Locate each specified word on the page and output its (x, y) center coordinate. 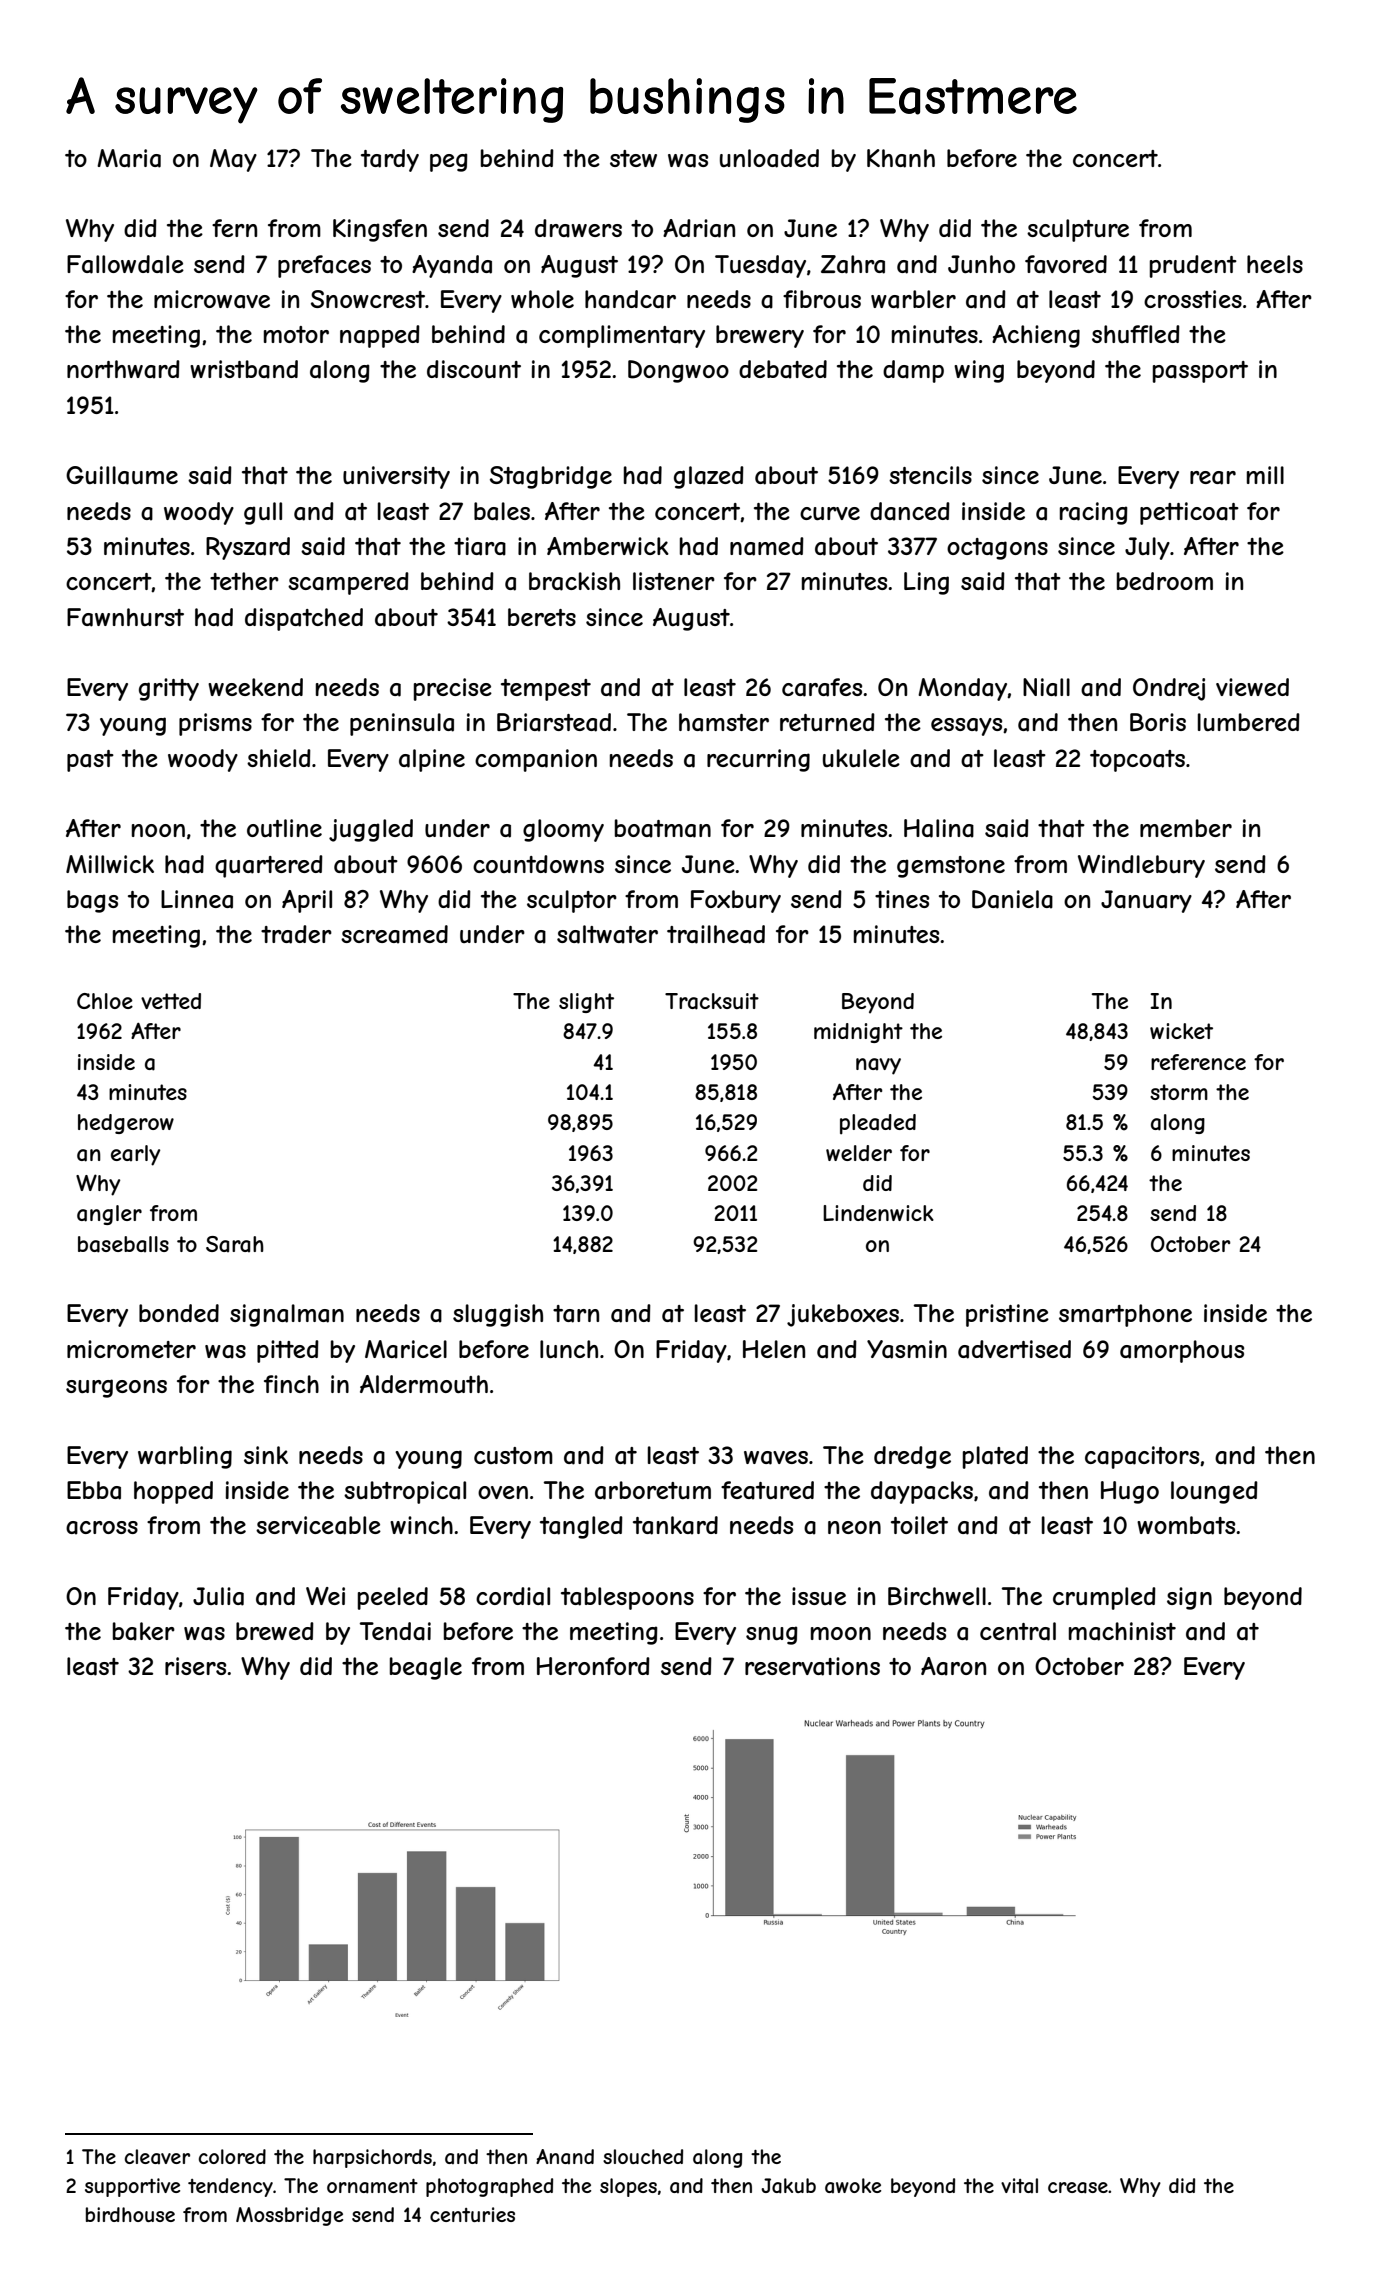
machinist (1122, 1631)
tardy (390, 160)
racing (1094, 513)
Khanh (901, 158)
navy (878, 1066)
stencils (930, 475)
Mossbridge (289, 2216)
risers (195, 1666)
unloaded (769, 158)
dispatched (304, 619)
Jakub (788, 2186)
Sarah (235, 1244)
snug (772, 1635)
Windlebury (1141, 866)
